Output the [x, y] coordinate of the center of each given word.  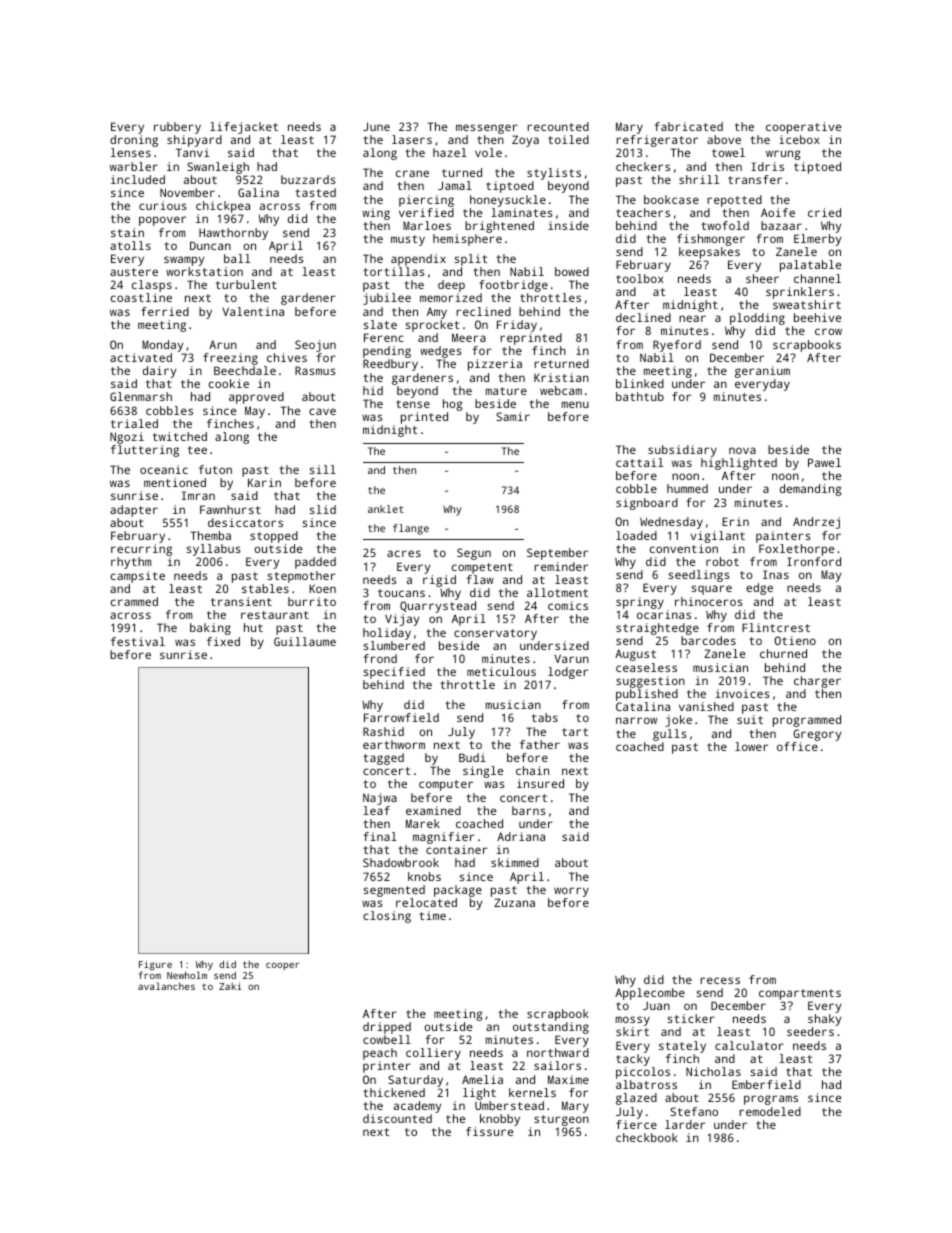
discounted [397, 1118]
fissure [489, 1131]
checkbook [647, 1137]
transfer [755, 179]
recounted [558, 126]
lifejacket [244, 128]
